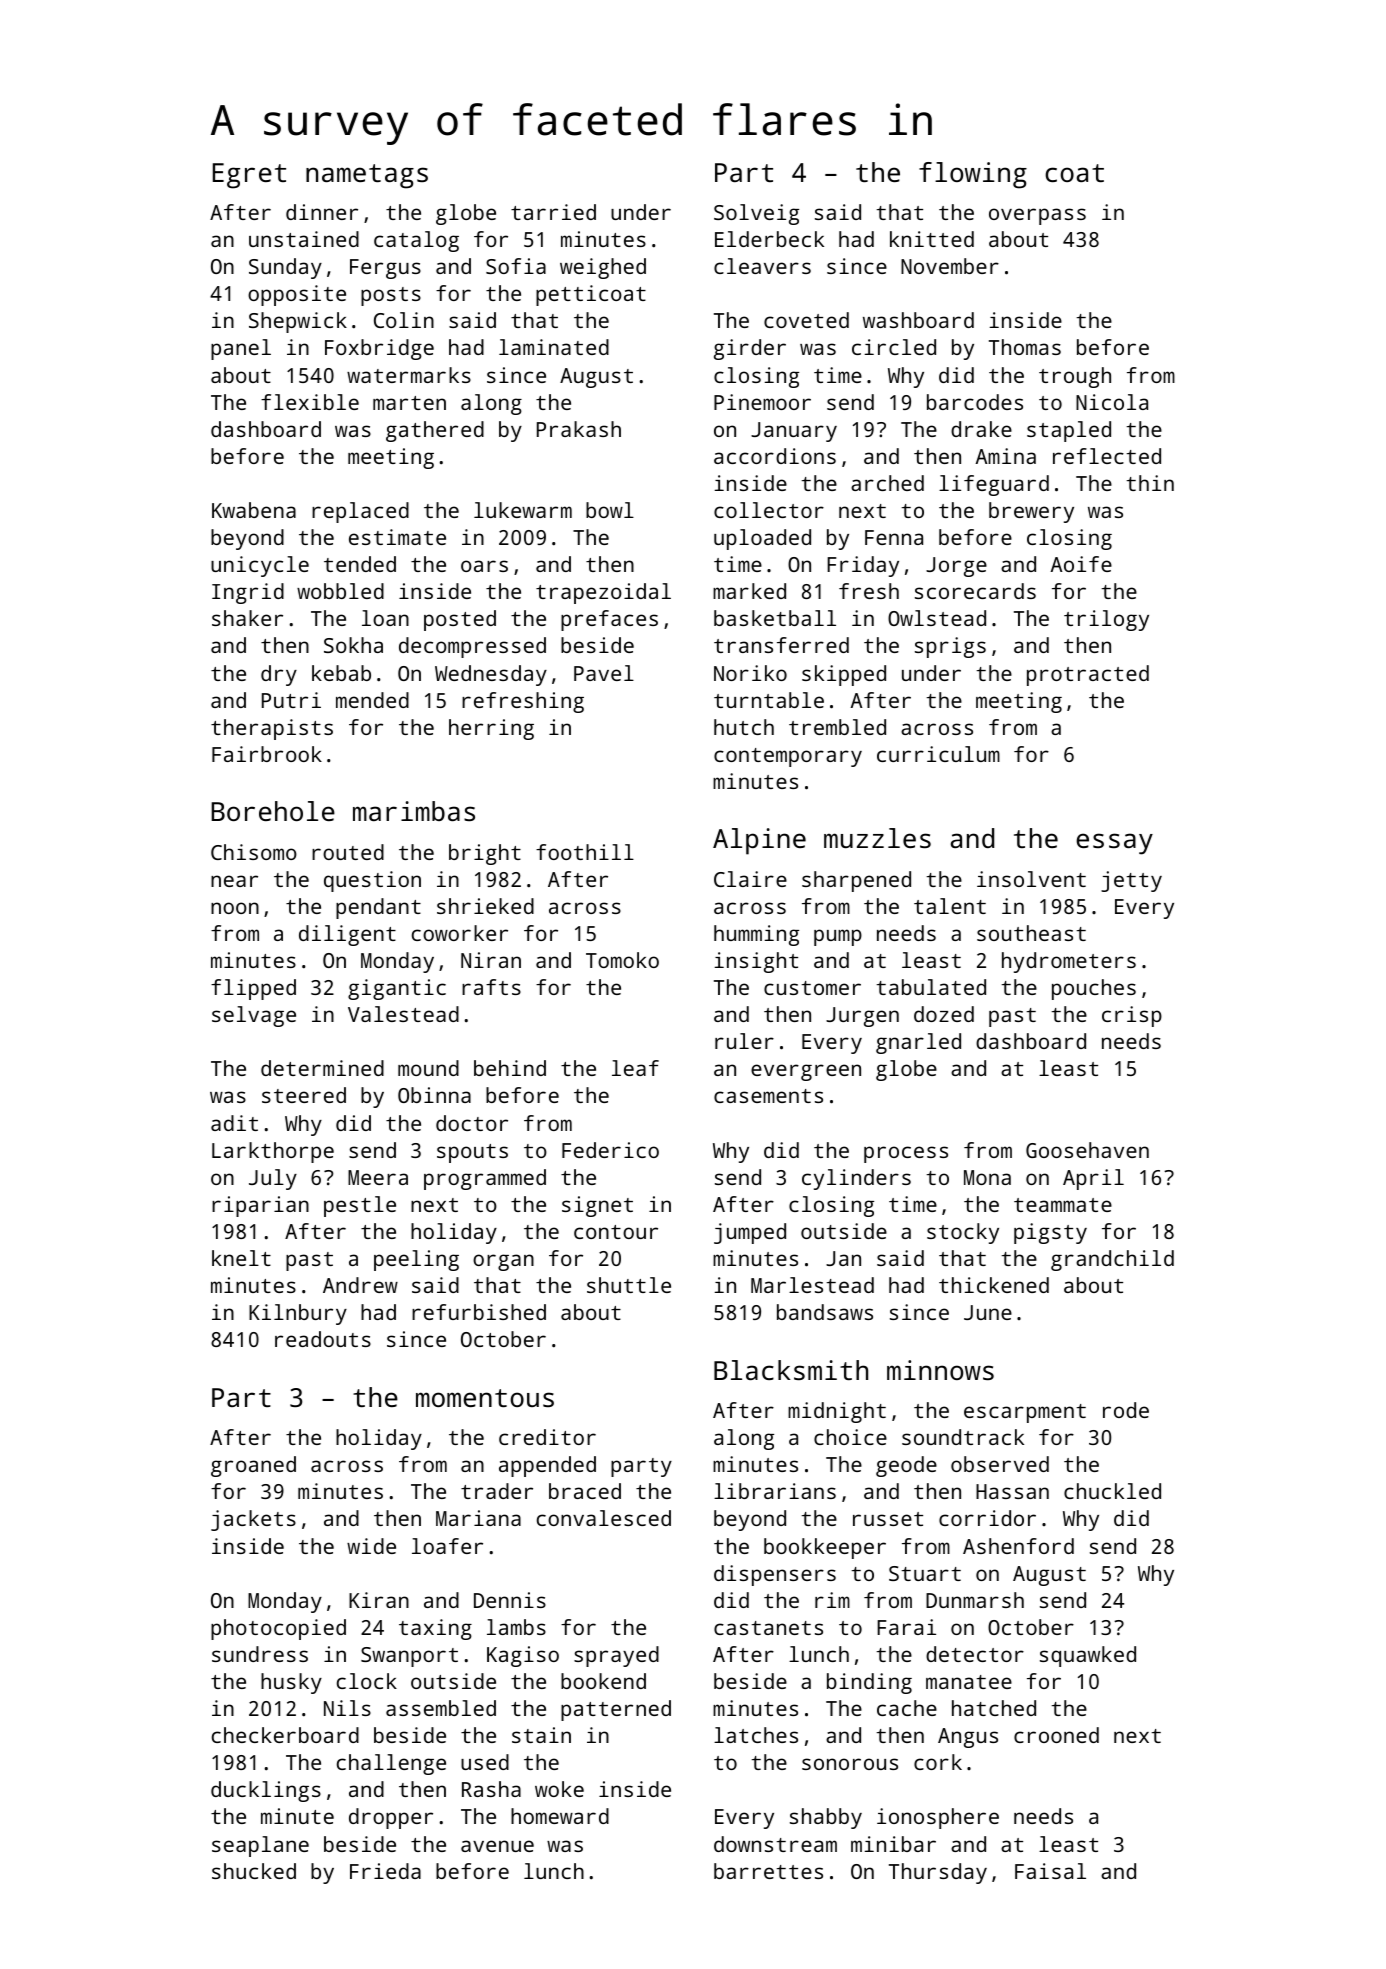  What do you see at coordinates (585, 1491) in the screenshot?
I see `braced` at bounding box center [585, 1491].
